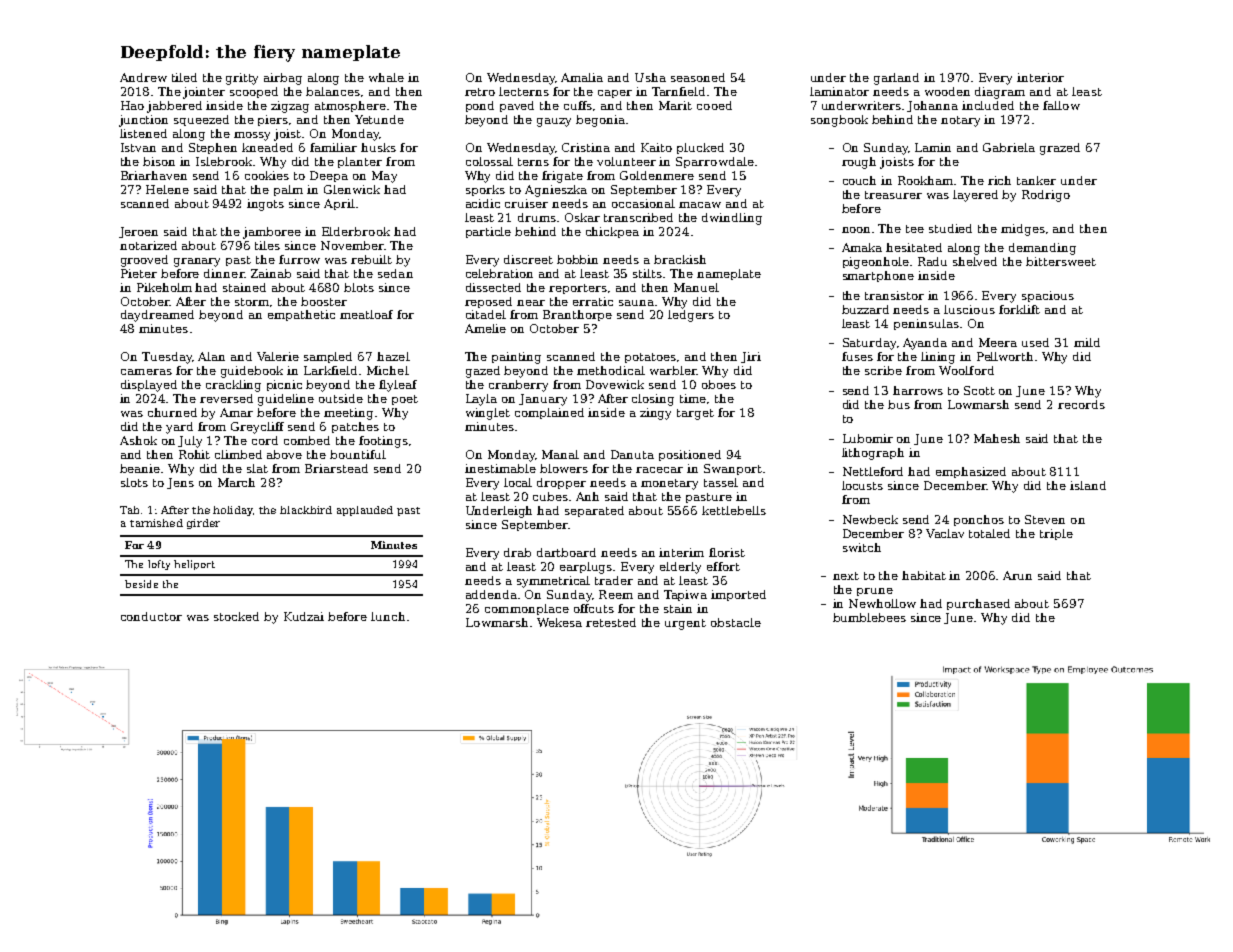 Image resolution: width=1233 pixels, height=952 pixels. I want to click on cuffs, so click(578, 105).
